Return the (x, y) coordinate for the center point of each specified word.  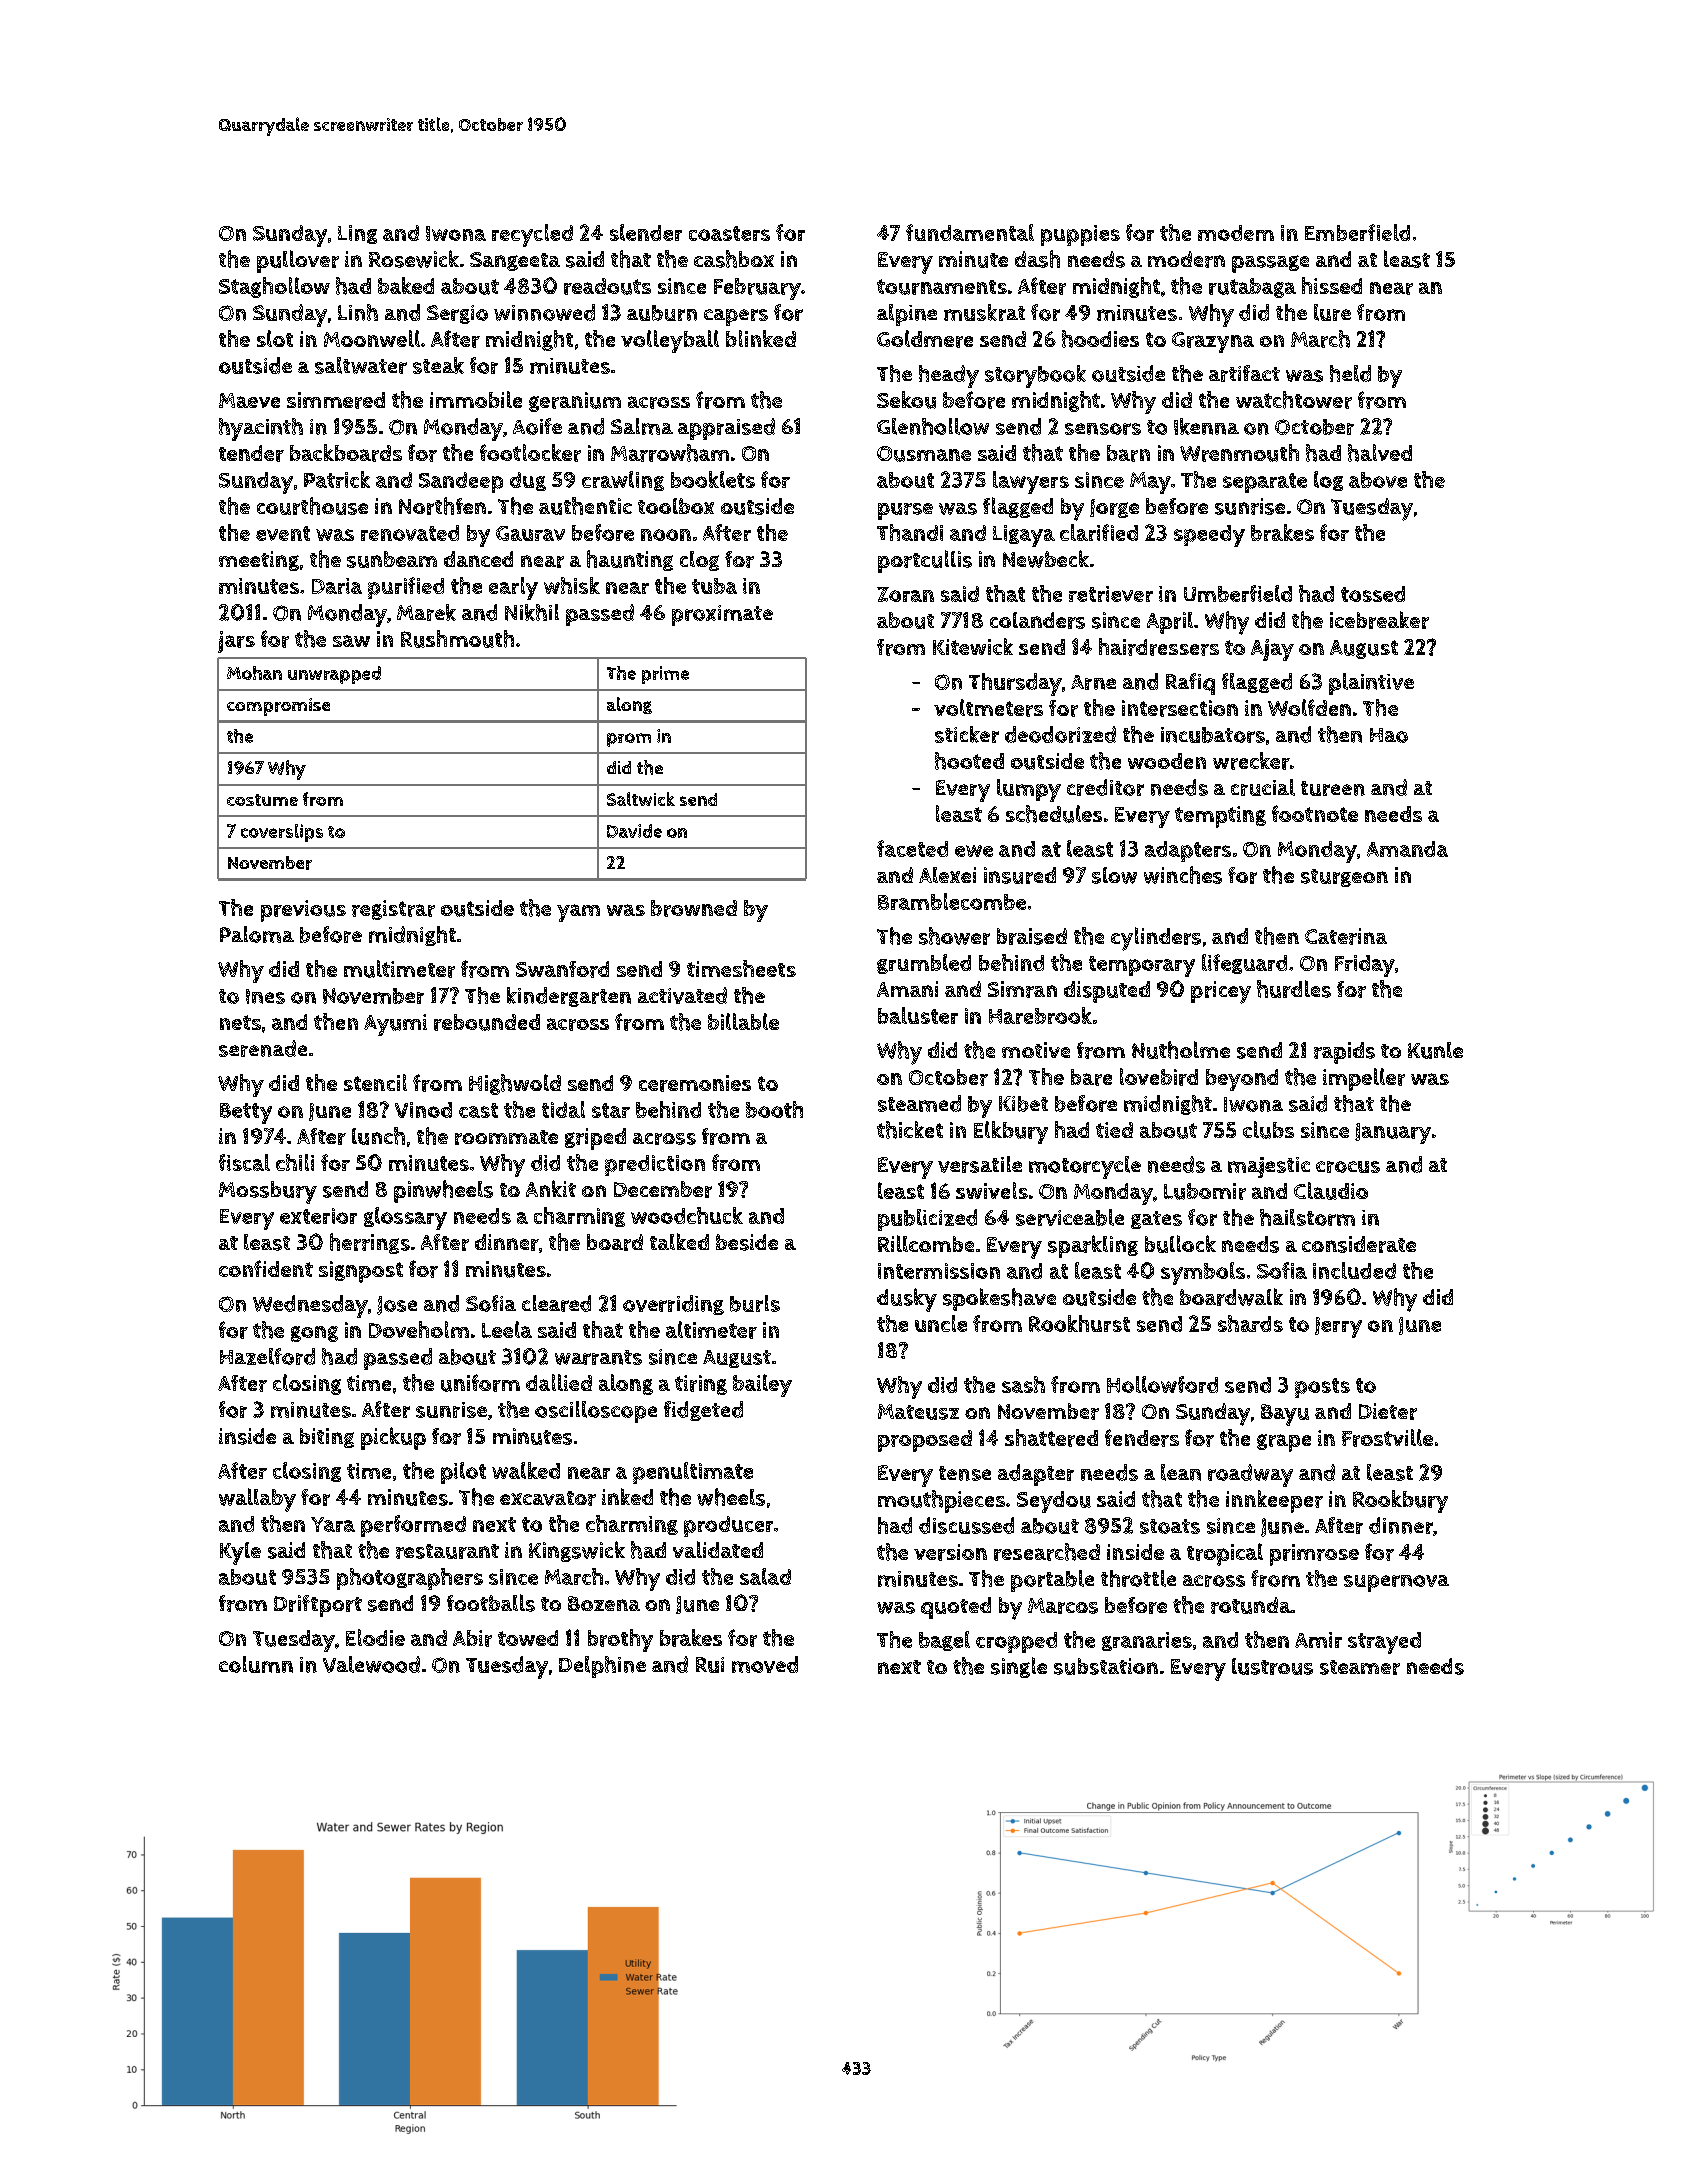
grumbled (924, 964)
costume (262, 800)
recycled (532, 235)
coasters (729, 233)
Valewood (371, 1664)
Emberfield (1357, 232)
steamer (1360, 1667)
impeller (1364, 1079)
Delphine (602, 1667)
